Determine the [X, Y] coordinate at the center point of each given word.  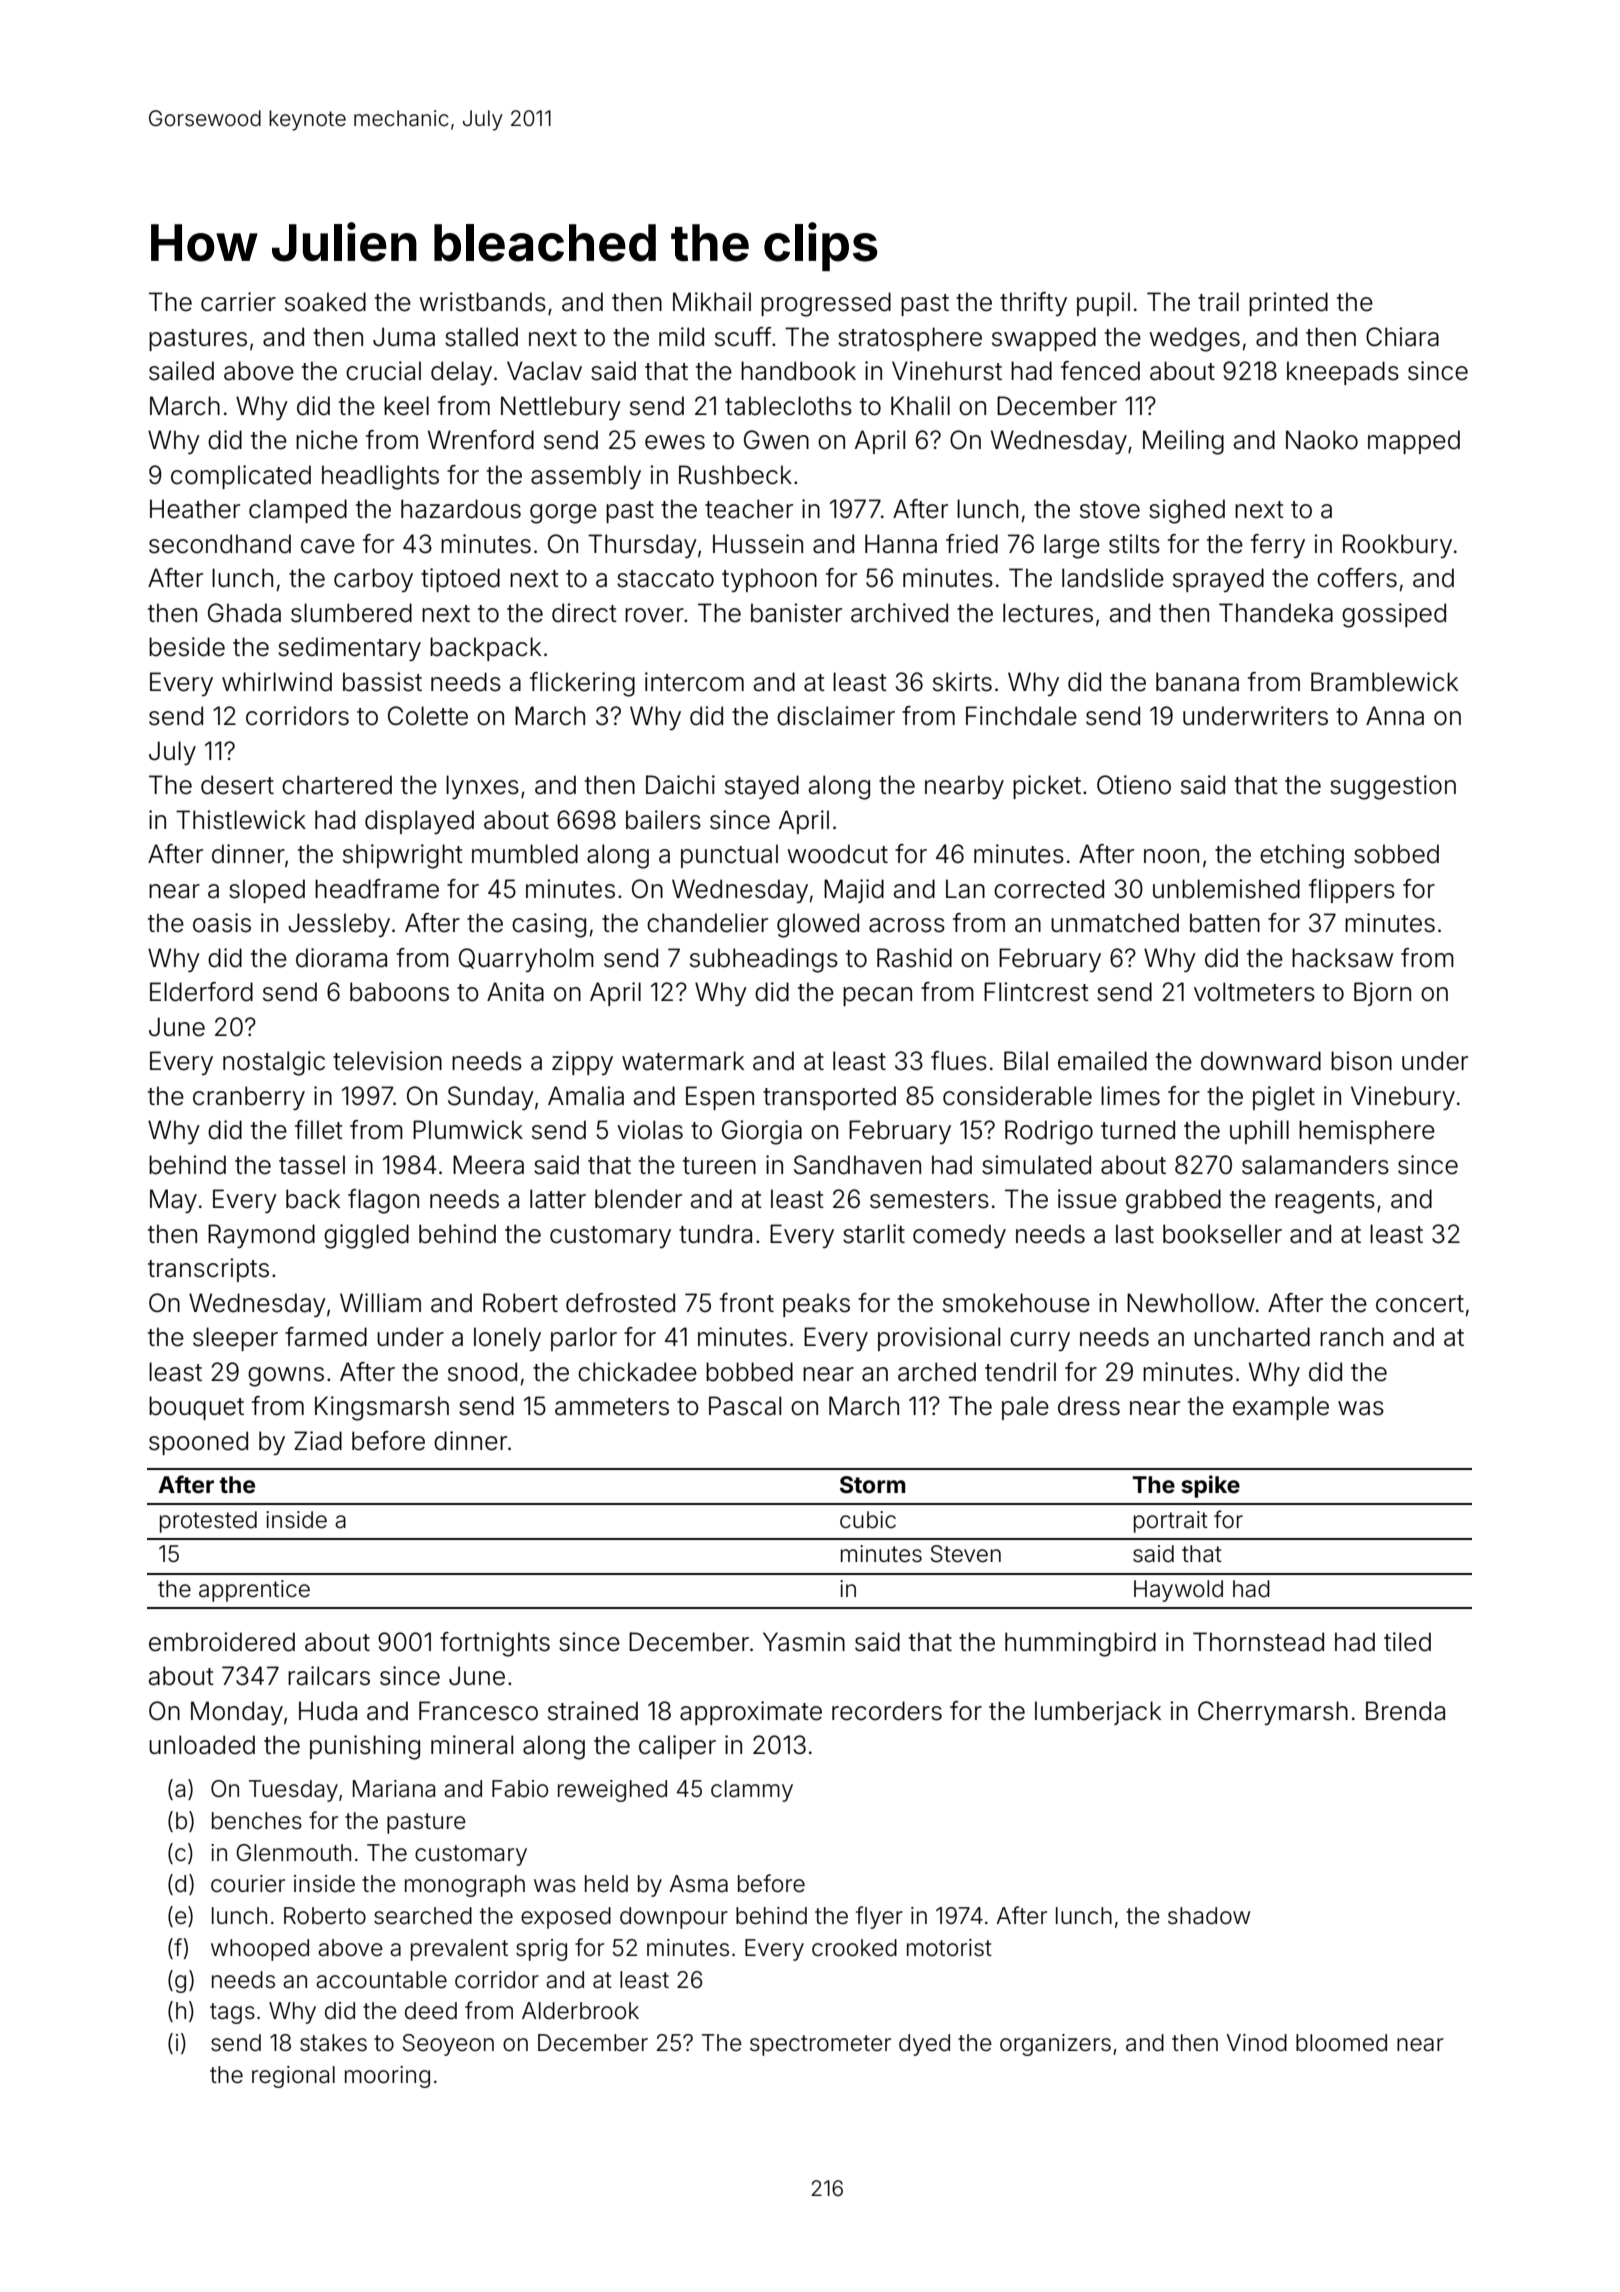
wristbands [482, 302]
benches [257, 1821]
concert [1420, 1304]
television [387, 1061]
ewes [675, 442]
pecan [877, 996]
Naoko [1322, 440]
